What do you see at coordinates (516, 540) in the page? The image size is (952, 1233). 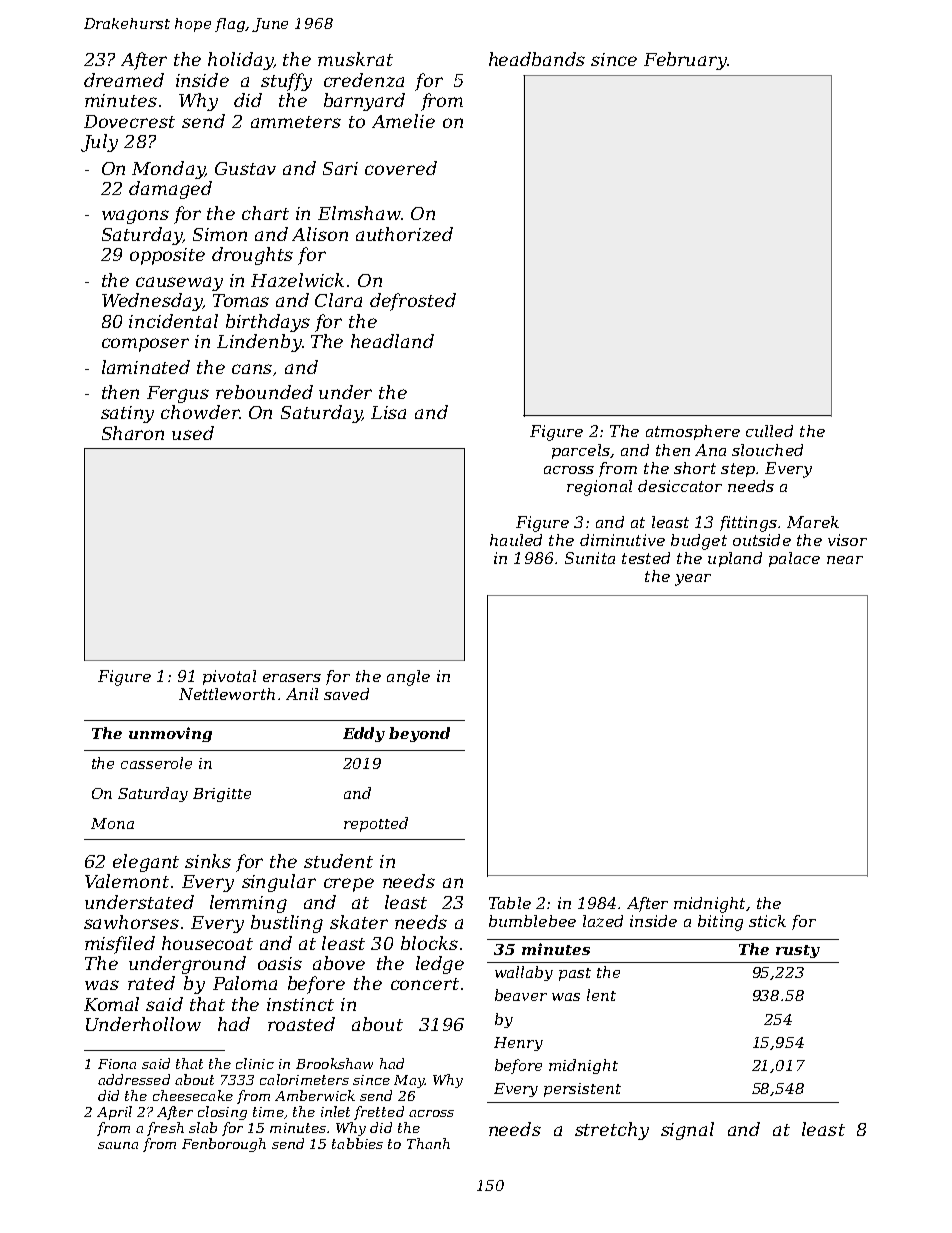 I see `hauled` at bounding box center [516, 540].
